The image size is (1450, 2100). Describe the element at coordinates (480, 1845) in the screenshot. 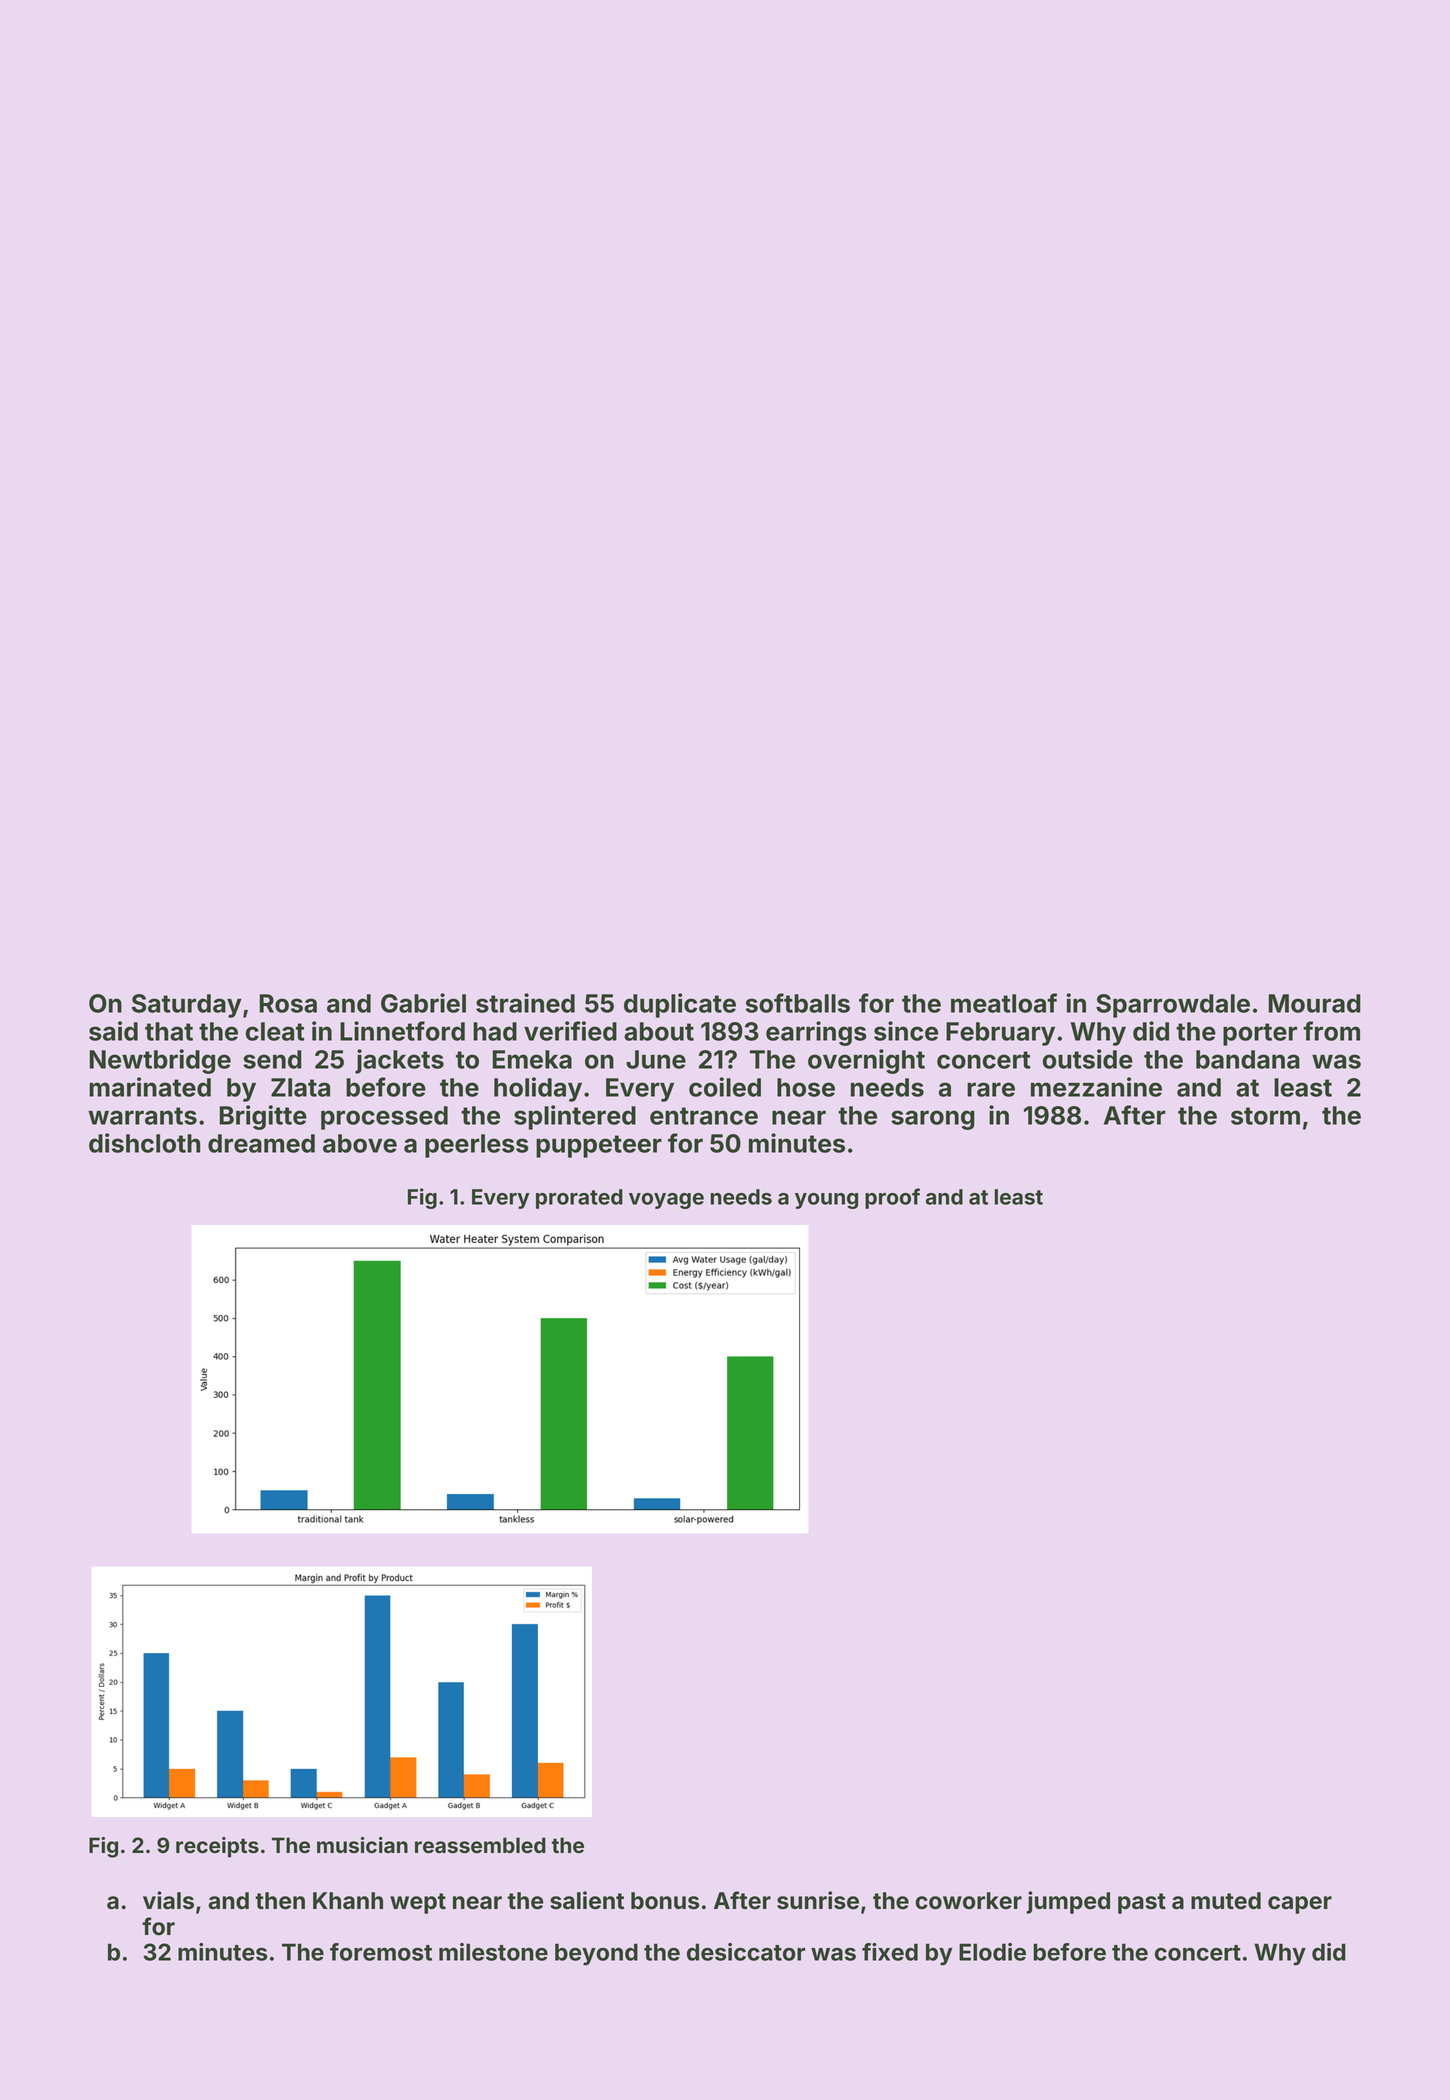

I see `reassembled` at that location.
